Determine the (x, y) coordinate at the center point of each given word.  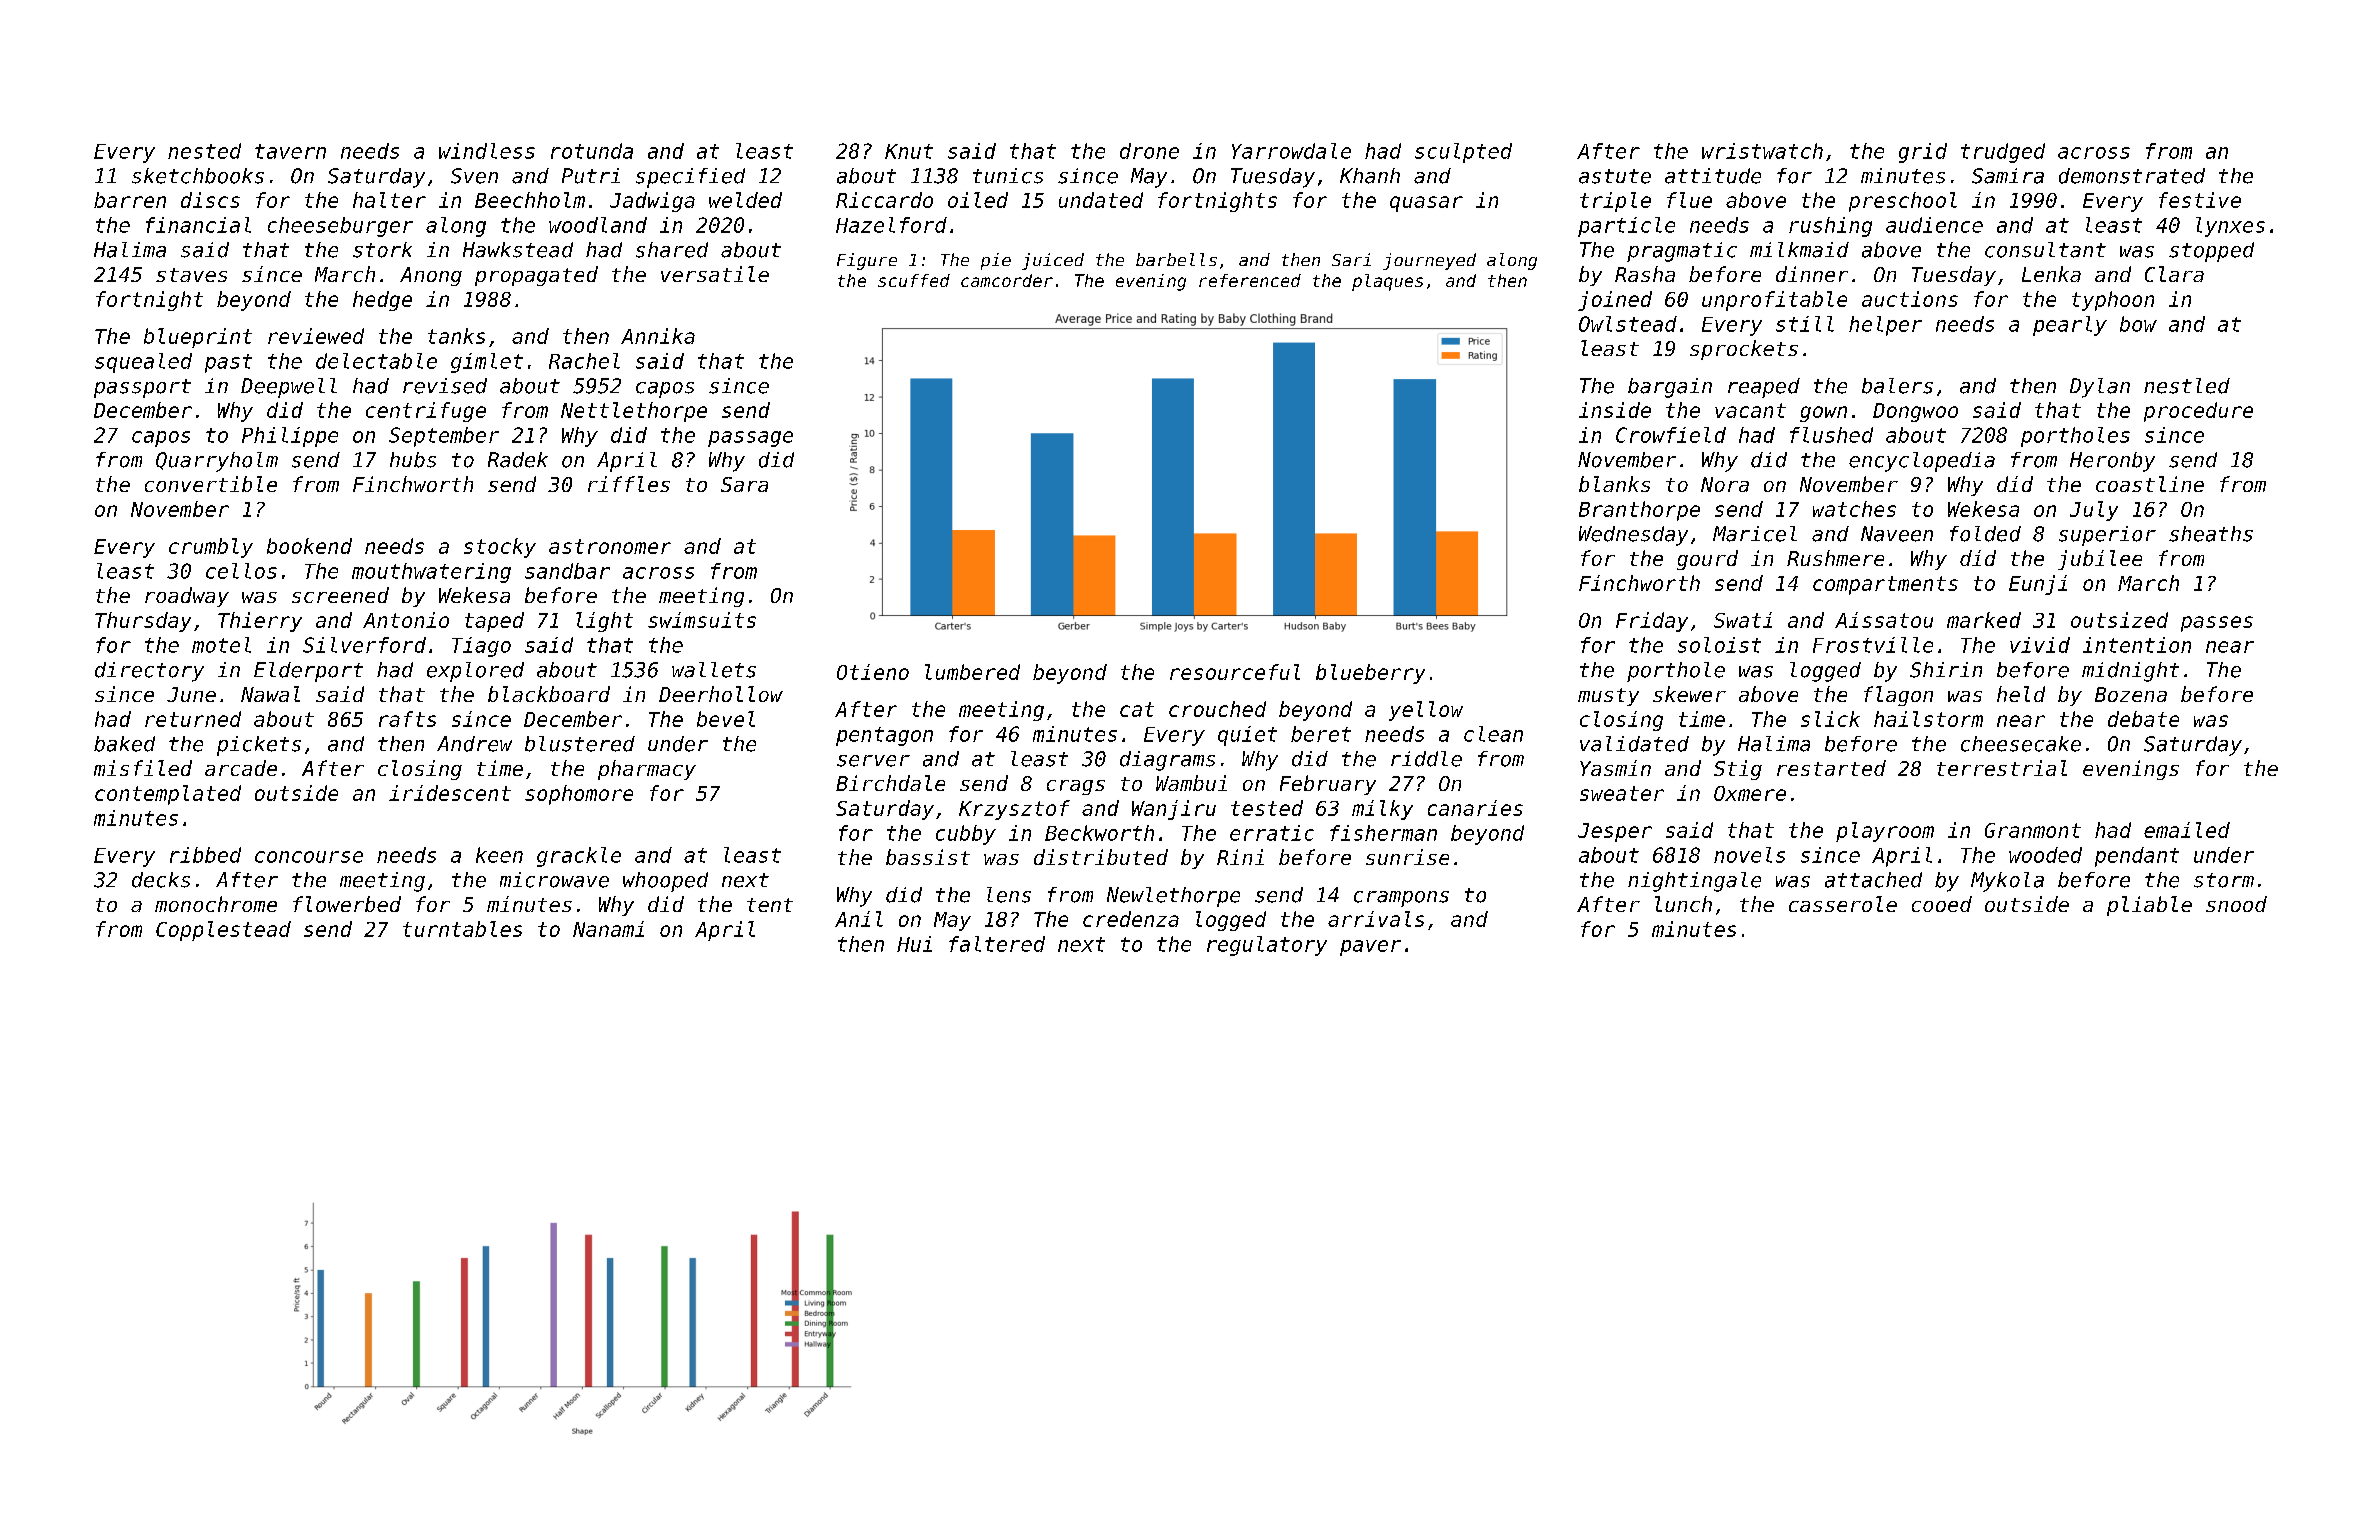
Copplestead (223, 931)
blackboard (549, 694)
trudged (2003, 153)
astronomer (610, 546)
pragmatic (1682, 252)
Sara (744, 484)
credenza (1131, 919)
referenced (1250, 280)
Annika (658, 336)
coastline (2150, 484)
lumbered (972, 672)
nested (204, 151)
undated (1101, 200)
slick (1830, 719)
